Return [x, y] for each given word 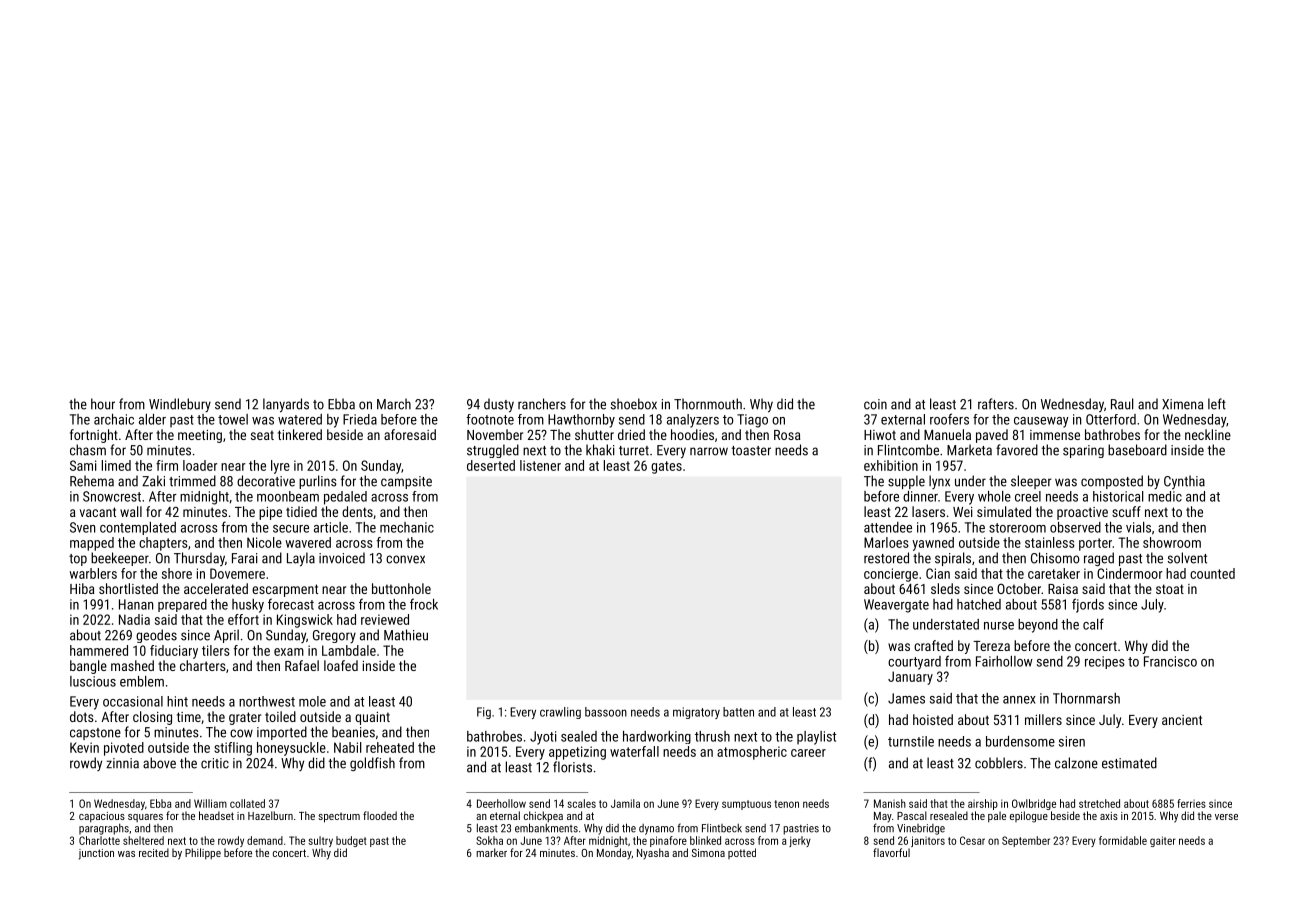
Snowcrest [112, 496]
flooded [380, 815]
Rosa [787, 435]
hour [103, 404]
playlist [816, 738]
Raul [1122, 404]
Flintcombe [908, 450]
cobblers [999, 763]
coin [875, 404]
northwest [267, 701]
